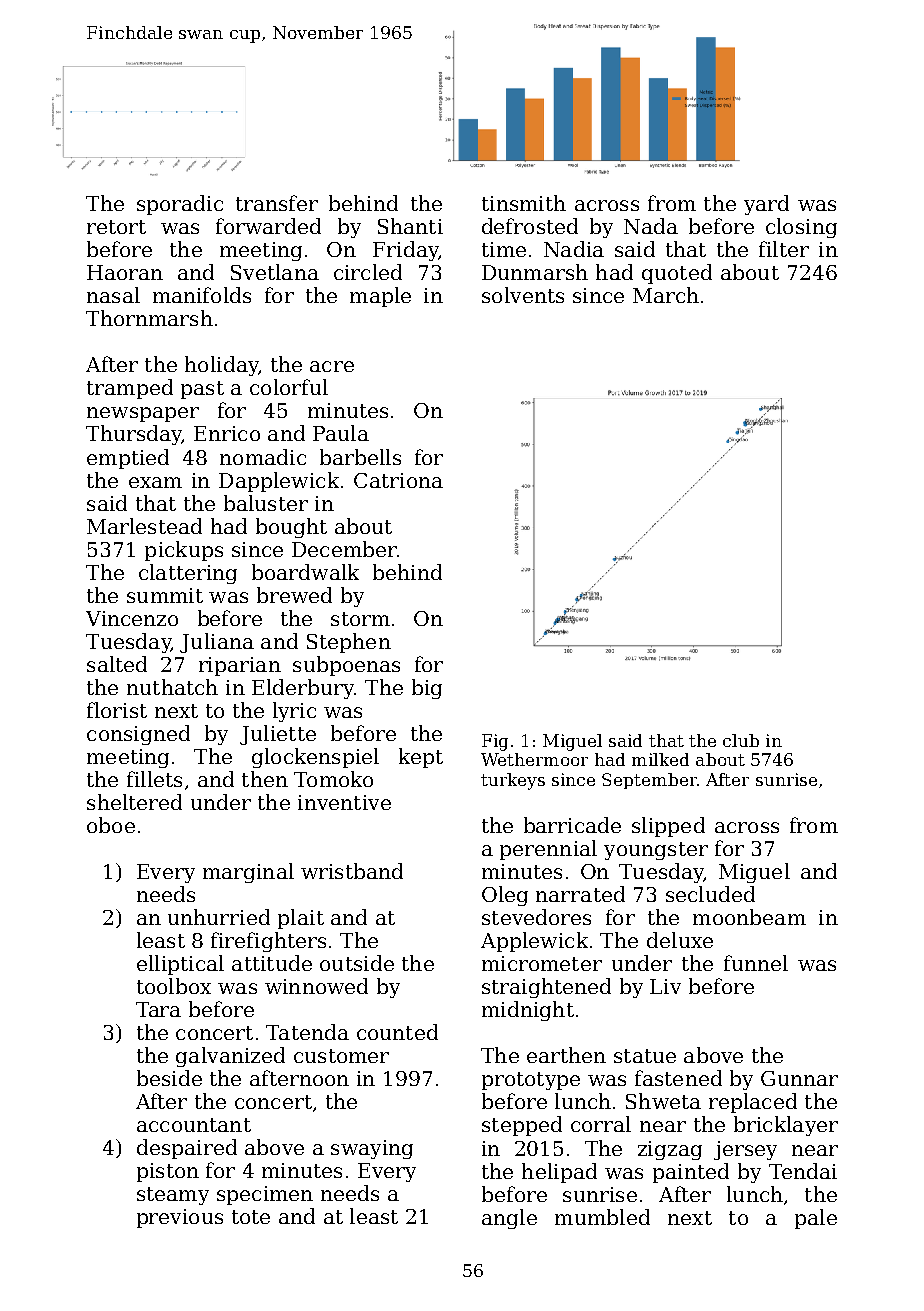 The height and width of the document is (1311, 924). Describe the element at coordinates (741, 740) in the document. I see `club` at that location.
